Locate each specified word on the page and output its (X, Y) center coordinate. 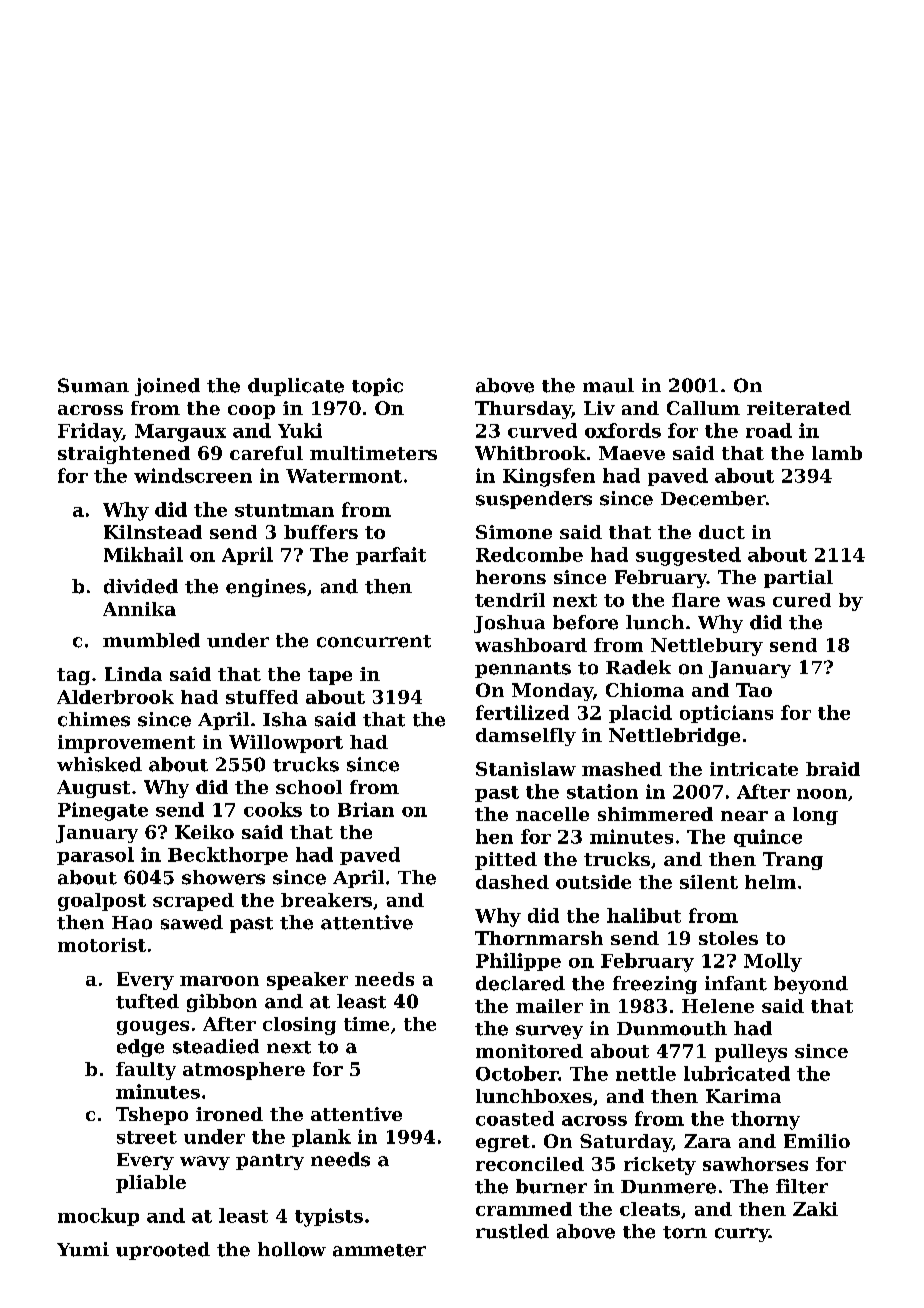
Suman (93, 385)
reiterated (799, 408)
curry (742, 1235)
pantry (270, 1162)
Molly (773, 962)
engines (266, 588)
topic (377, 387)
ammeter (379, 1250)
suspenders (534, 500)
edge (140, 1048)
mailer (549, 1006)
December (713, 498)
